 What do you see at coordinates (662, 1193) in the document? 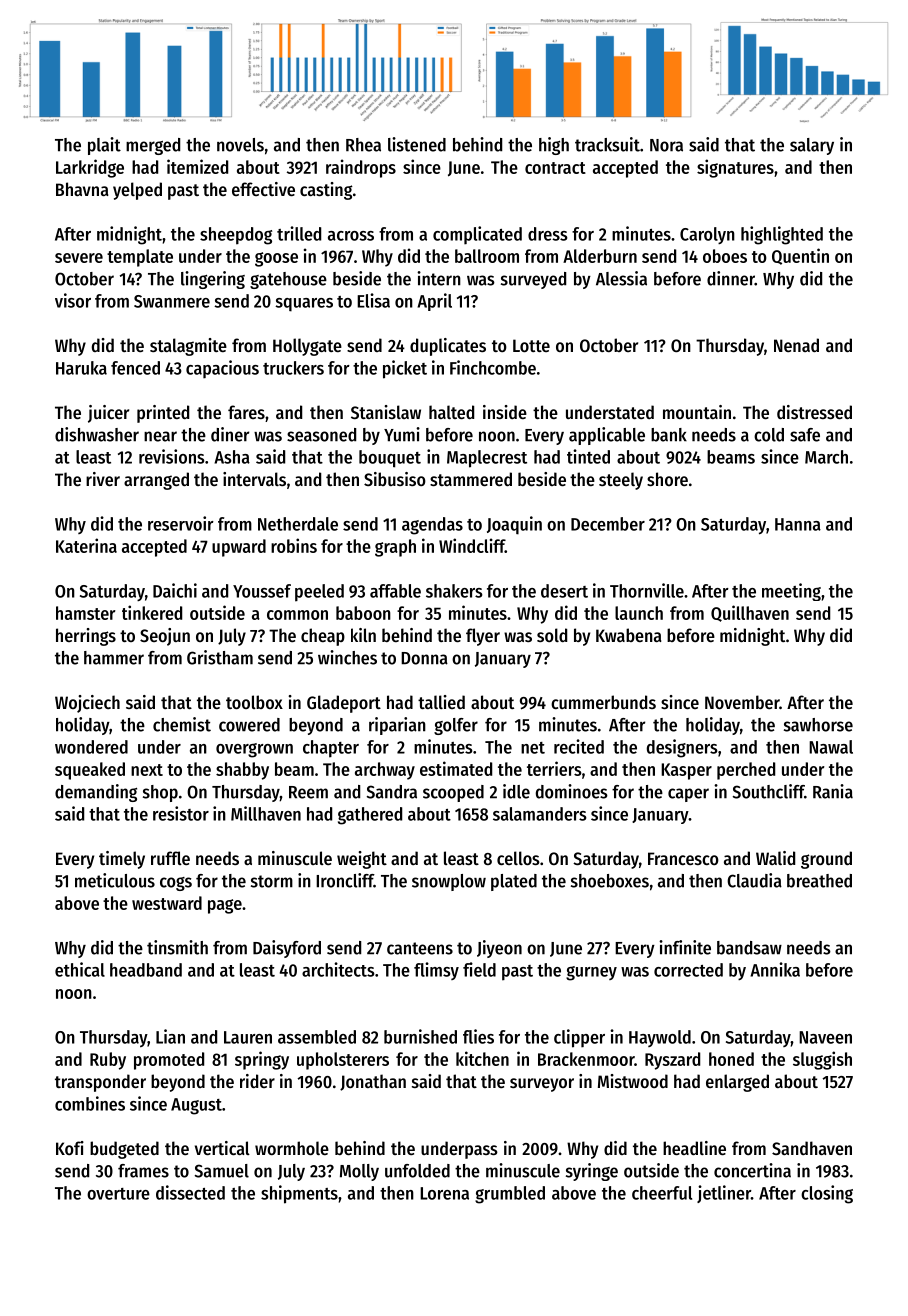
I see `cheerful` at bounding box center [662, 1193].
